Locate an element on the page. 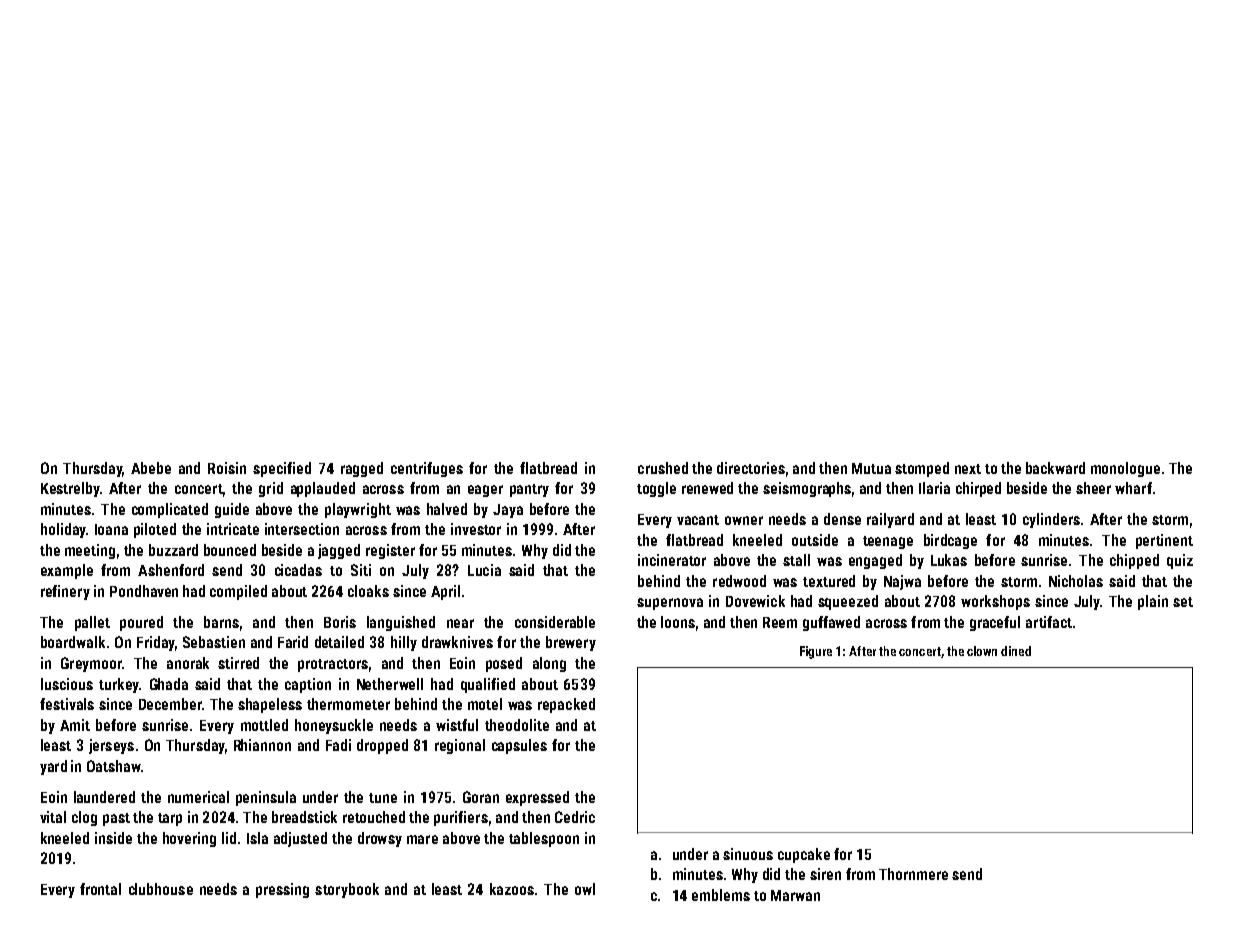 Image resolution: width=1233 pixels, height=952 pixels. December is located at coordinates (170, 704).
